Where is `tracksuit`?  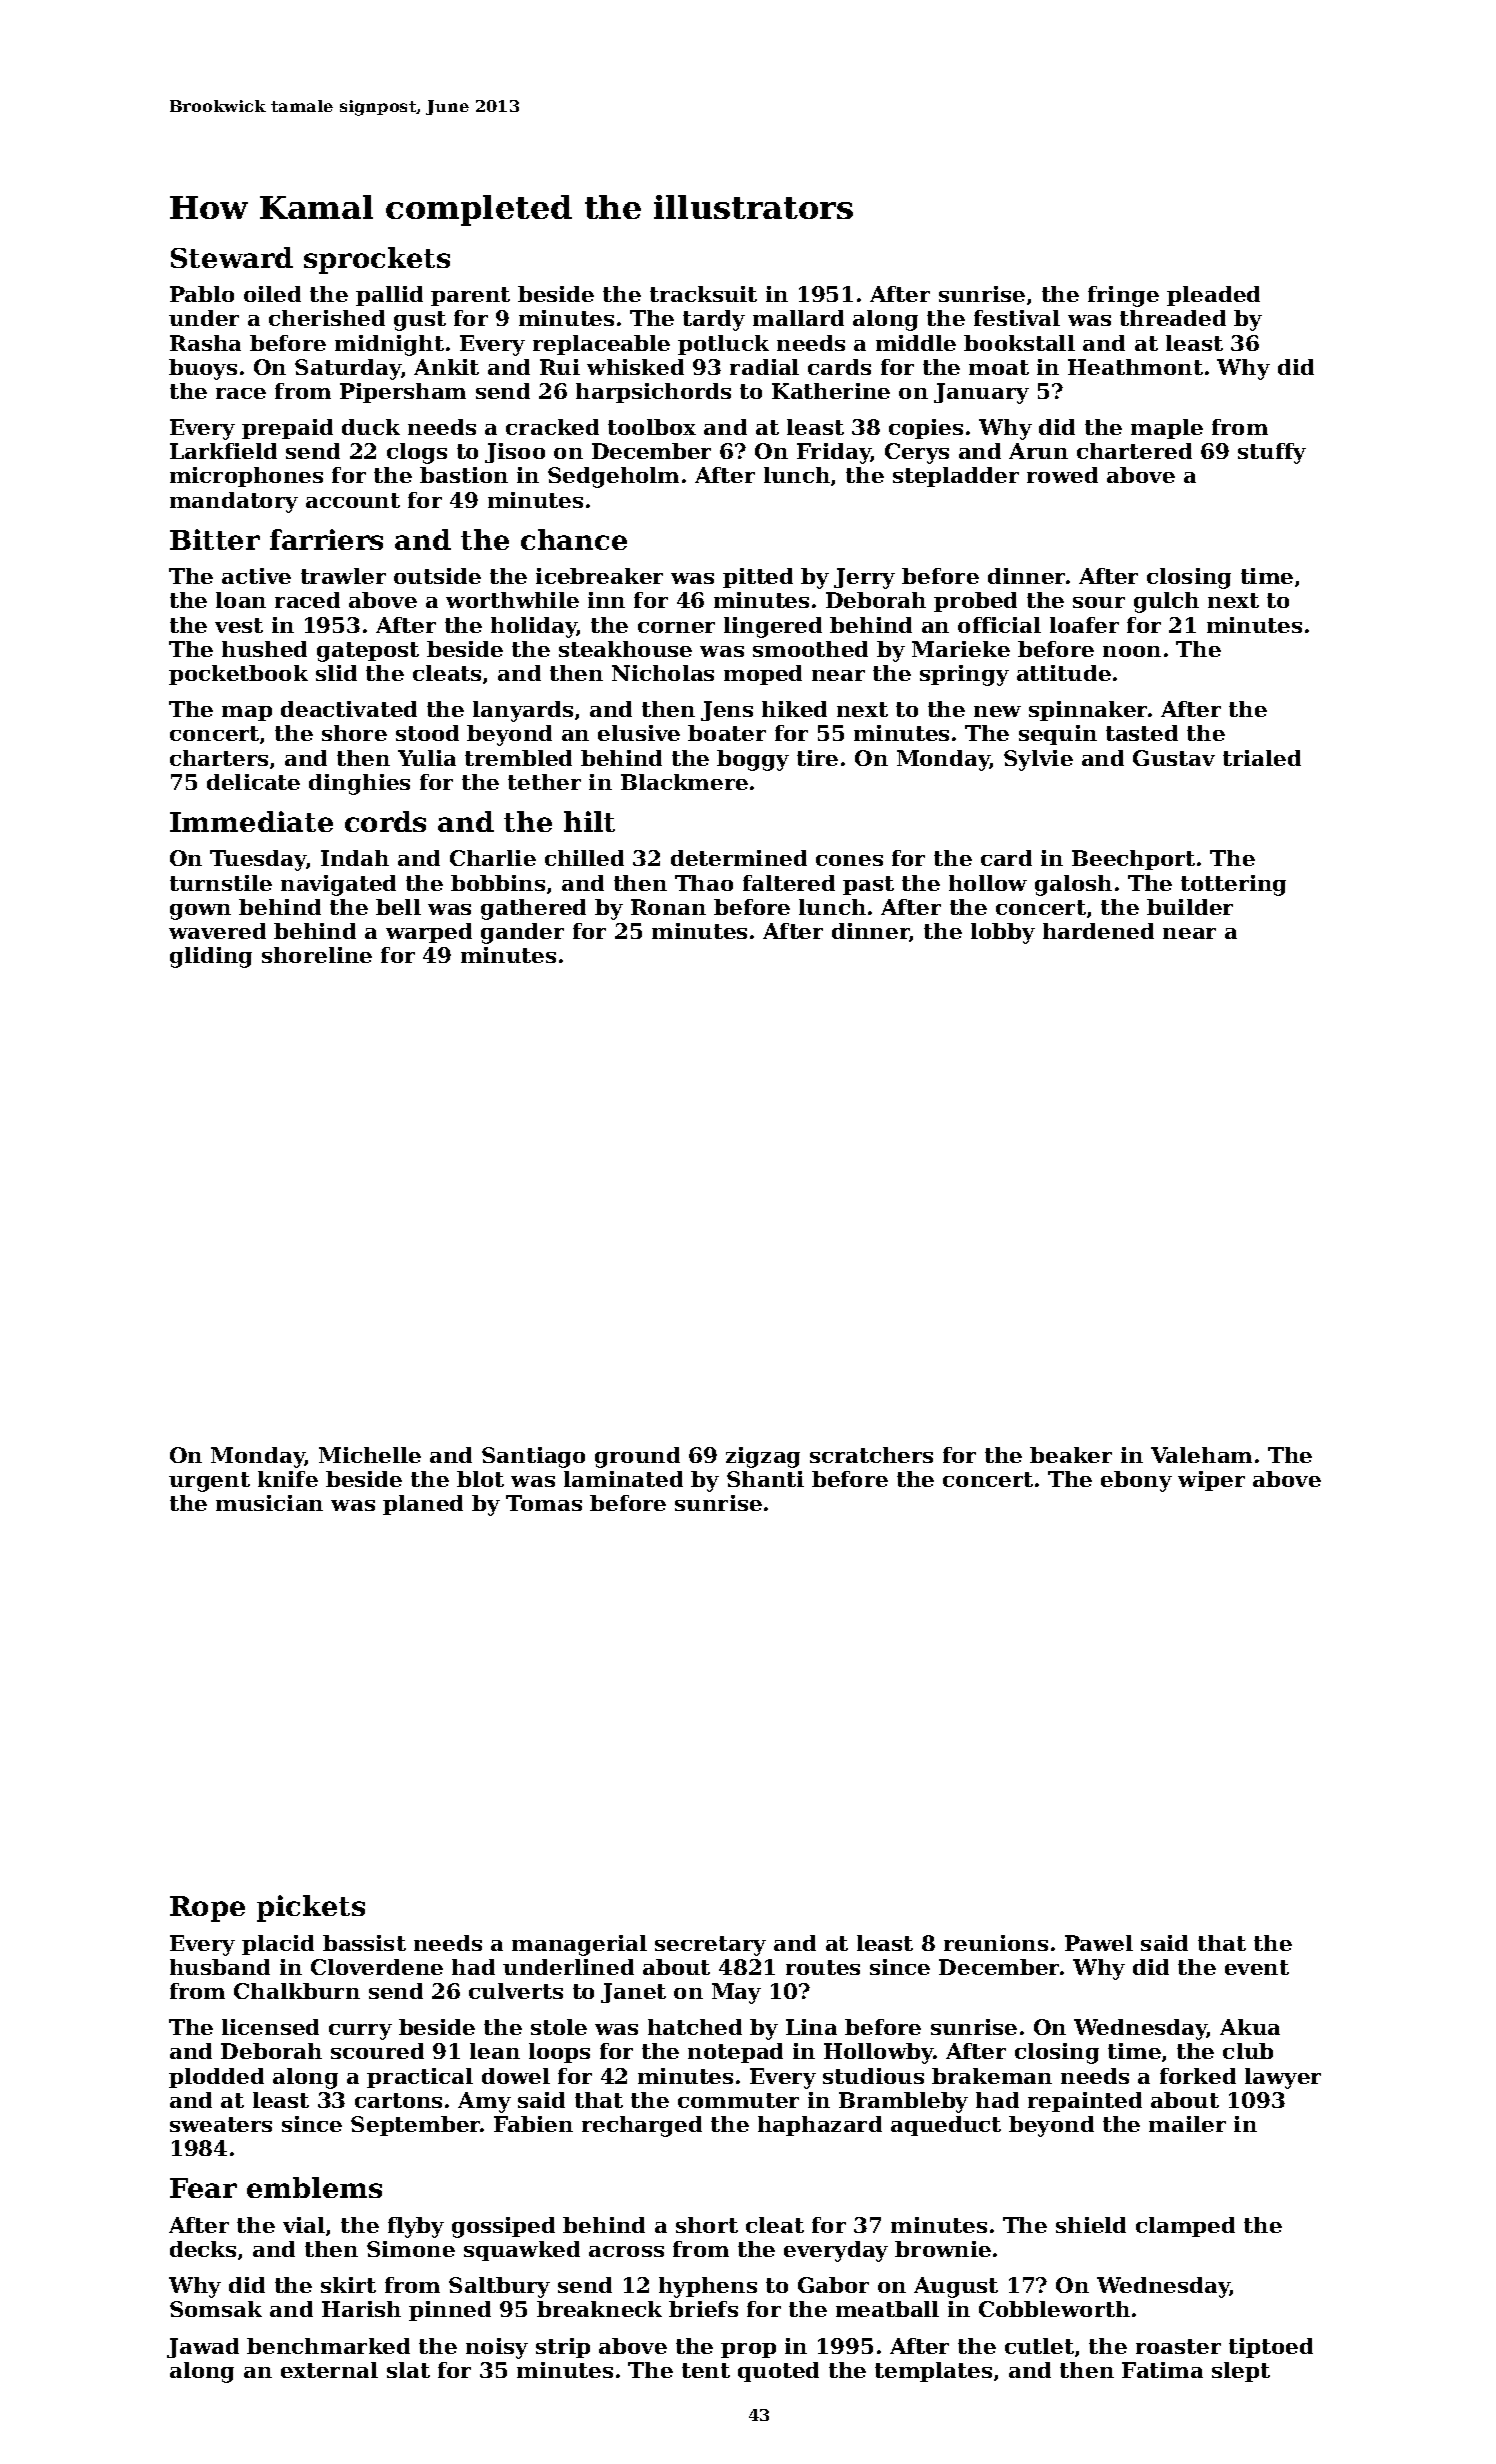
tracksuit is located at coordinates (703, 294).
